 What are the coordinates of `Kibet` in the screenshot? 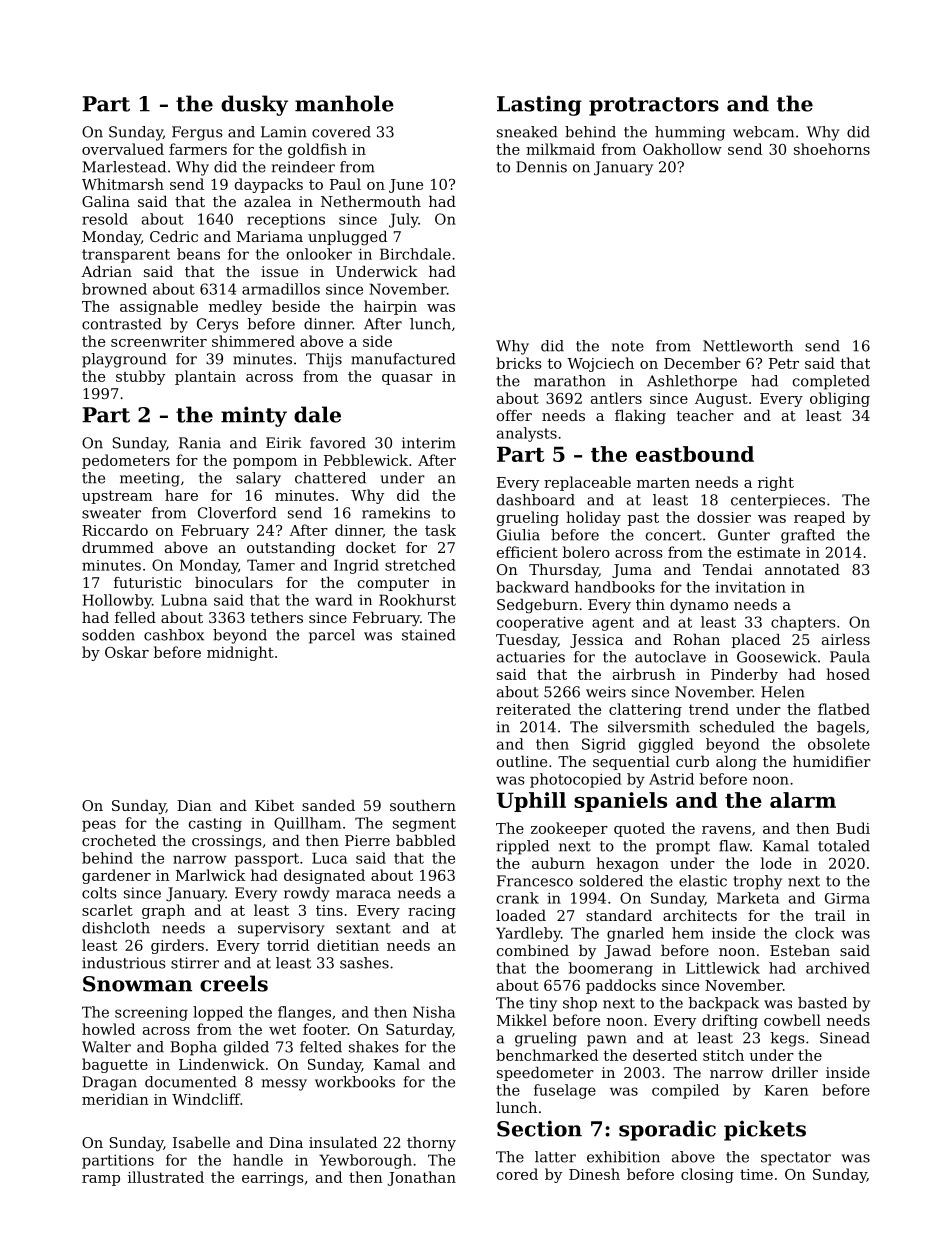 It's located at (274, 805).
